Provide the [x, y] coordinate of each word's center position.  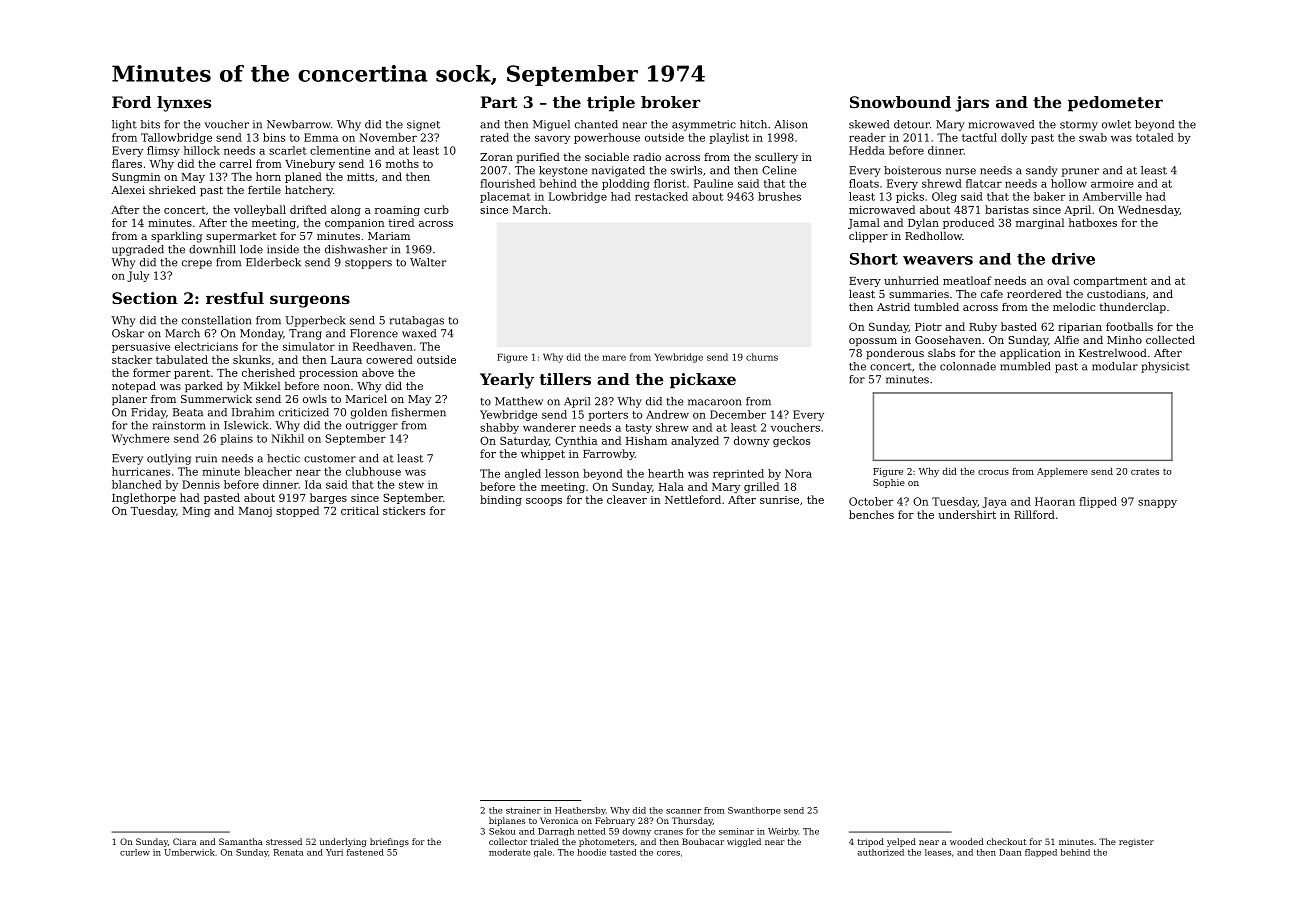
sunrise [779, 500]
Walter [428, 262]
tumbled [936, 306]
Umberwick [189, 852]
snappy [1157, 503]
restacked [661, 196]
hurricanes [141, 471]
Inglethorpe [144, 498]
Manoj [255, 512]
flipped [1098, 502]
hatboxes [1093, 222]
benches [871, 514]
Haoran [1055, 501]
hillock [202, 150]
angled [523, 474]
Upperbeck [315, 321]
